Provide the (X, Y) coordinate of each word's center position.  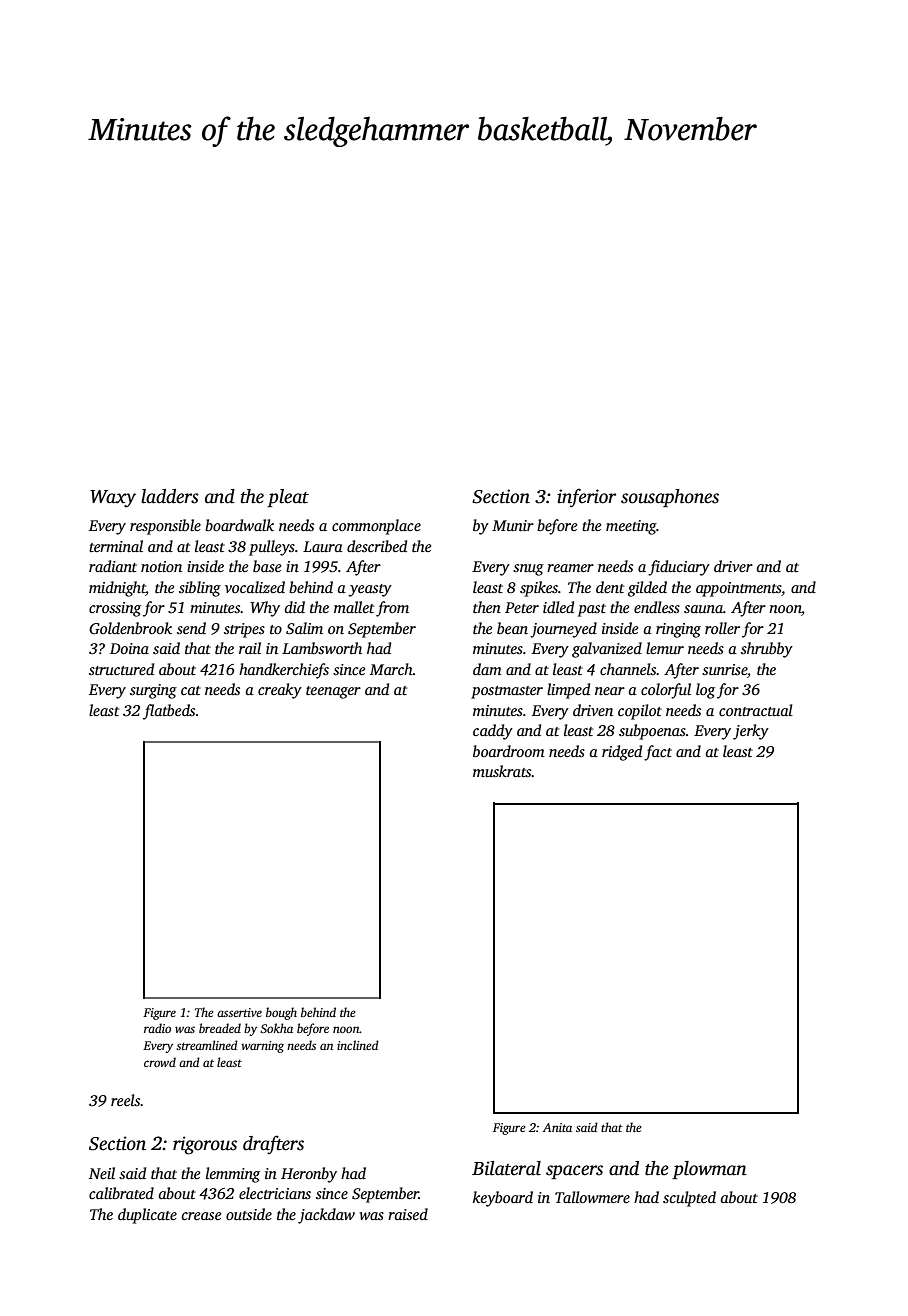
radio (157, 1028)
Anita (557, 1127)
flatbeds (169, 712)
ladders (170, 496)
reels (125, 1100)
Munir (513, 525)
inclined (358, 1045)
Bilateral (506, 1168)
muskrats (502, 771)
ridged (622, 753)
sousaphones (670, 498)
